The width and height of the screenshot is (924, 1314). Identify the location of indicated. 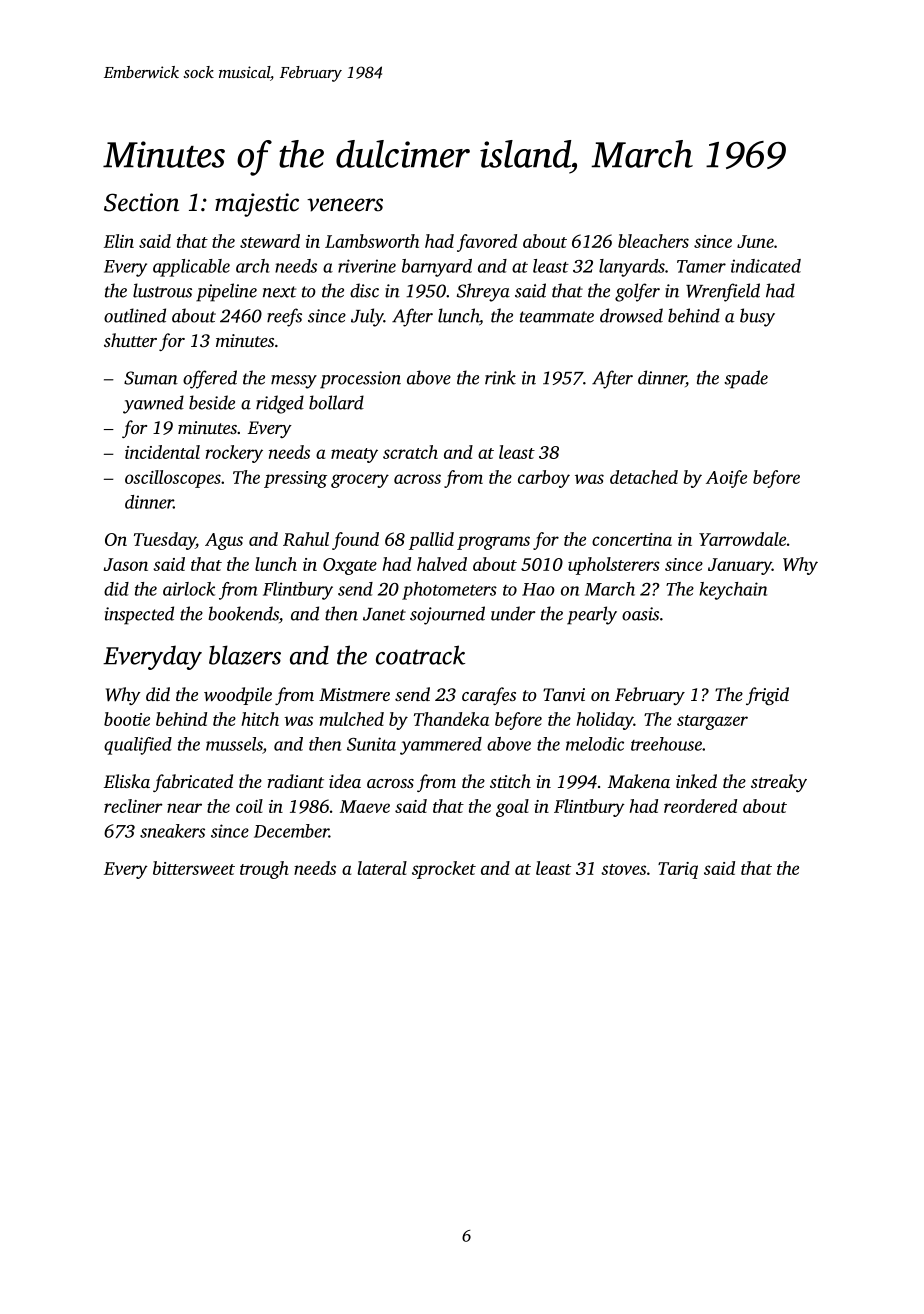
(766, 266).
